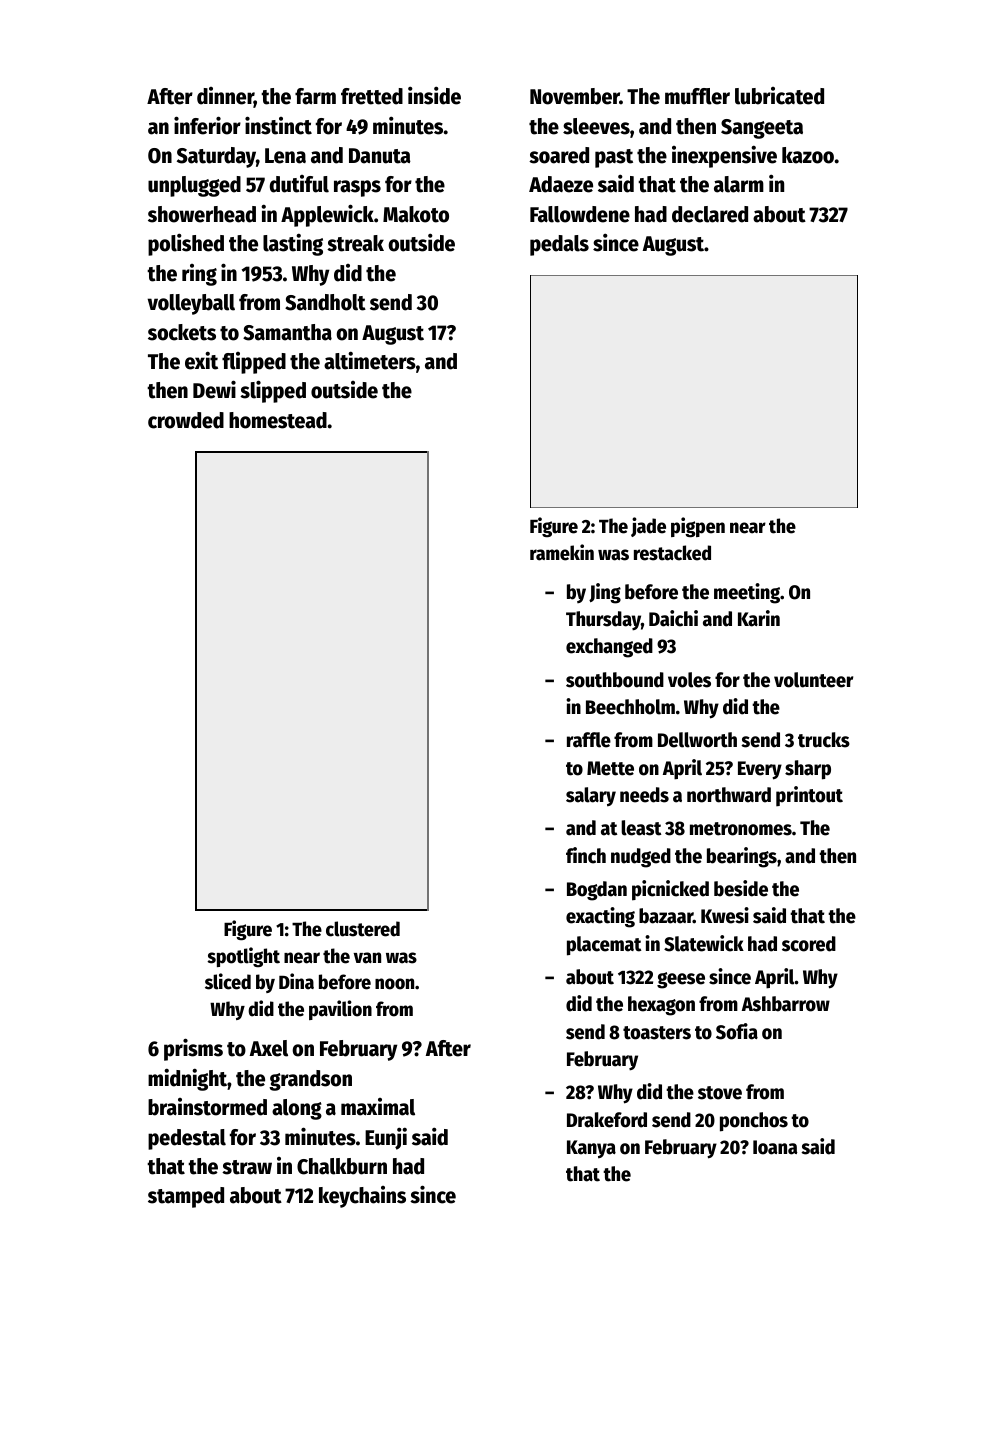  Describe the element at coordinates (591, 1149) in the document. I see `Kanya` at that location.
